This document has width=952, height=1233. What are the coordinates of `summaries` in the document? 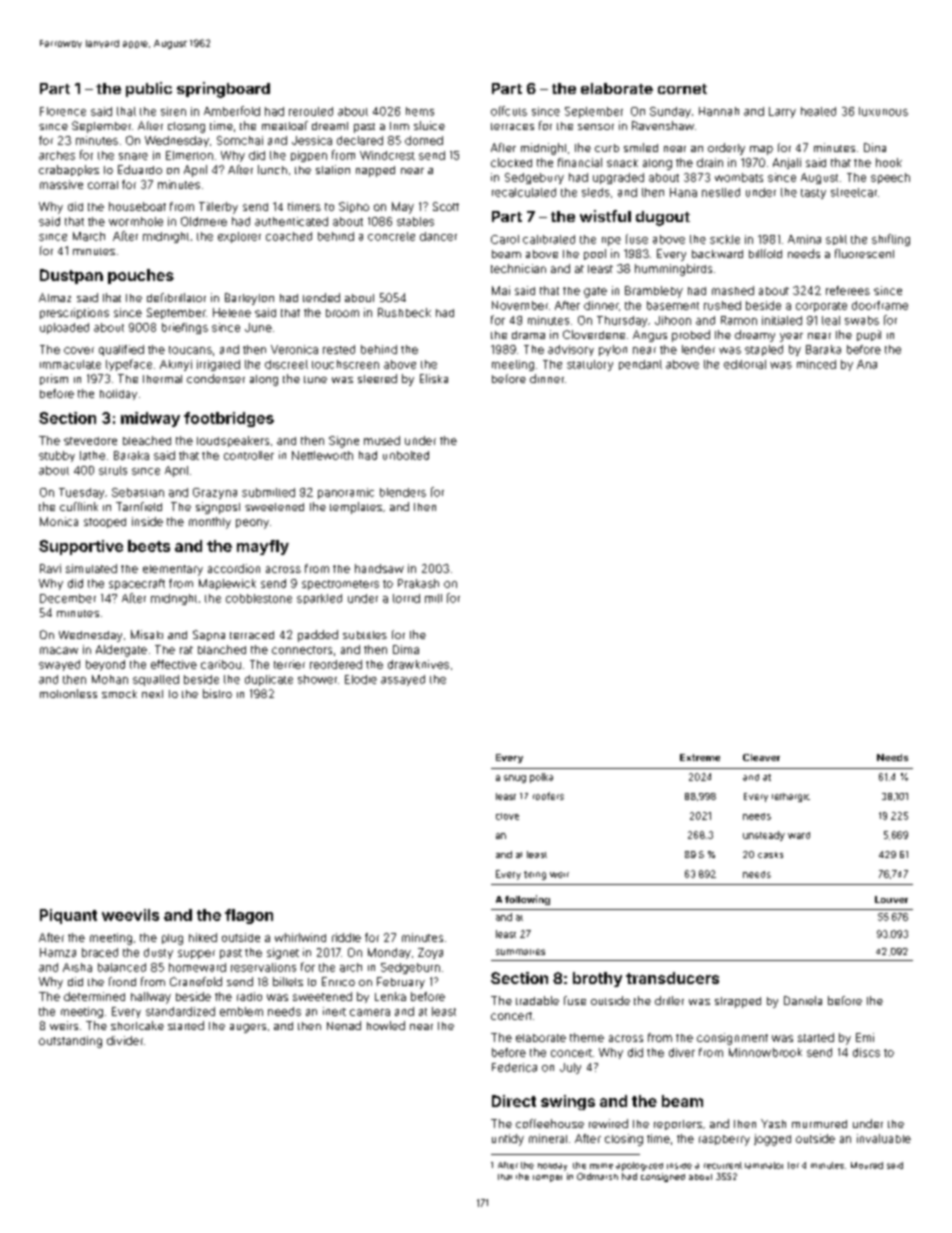 It's located at (520, 952).
